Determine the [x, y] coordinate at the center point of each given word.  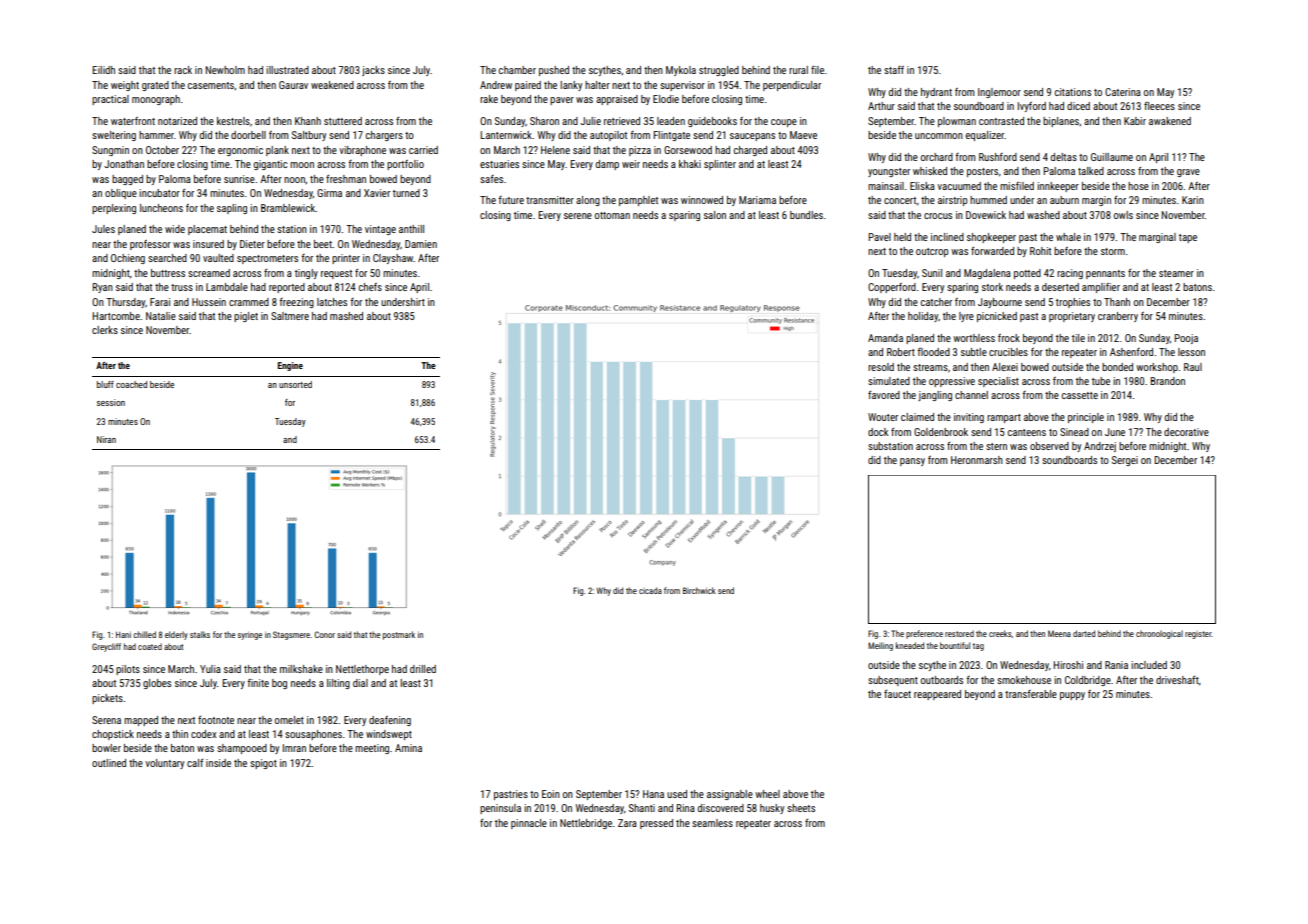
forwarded [992, 251]
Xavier [377, 193]
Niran [106, 439]
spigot [263, 764]
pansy [912, 462]
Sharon [544, 121]
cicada [650, 590]
